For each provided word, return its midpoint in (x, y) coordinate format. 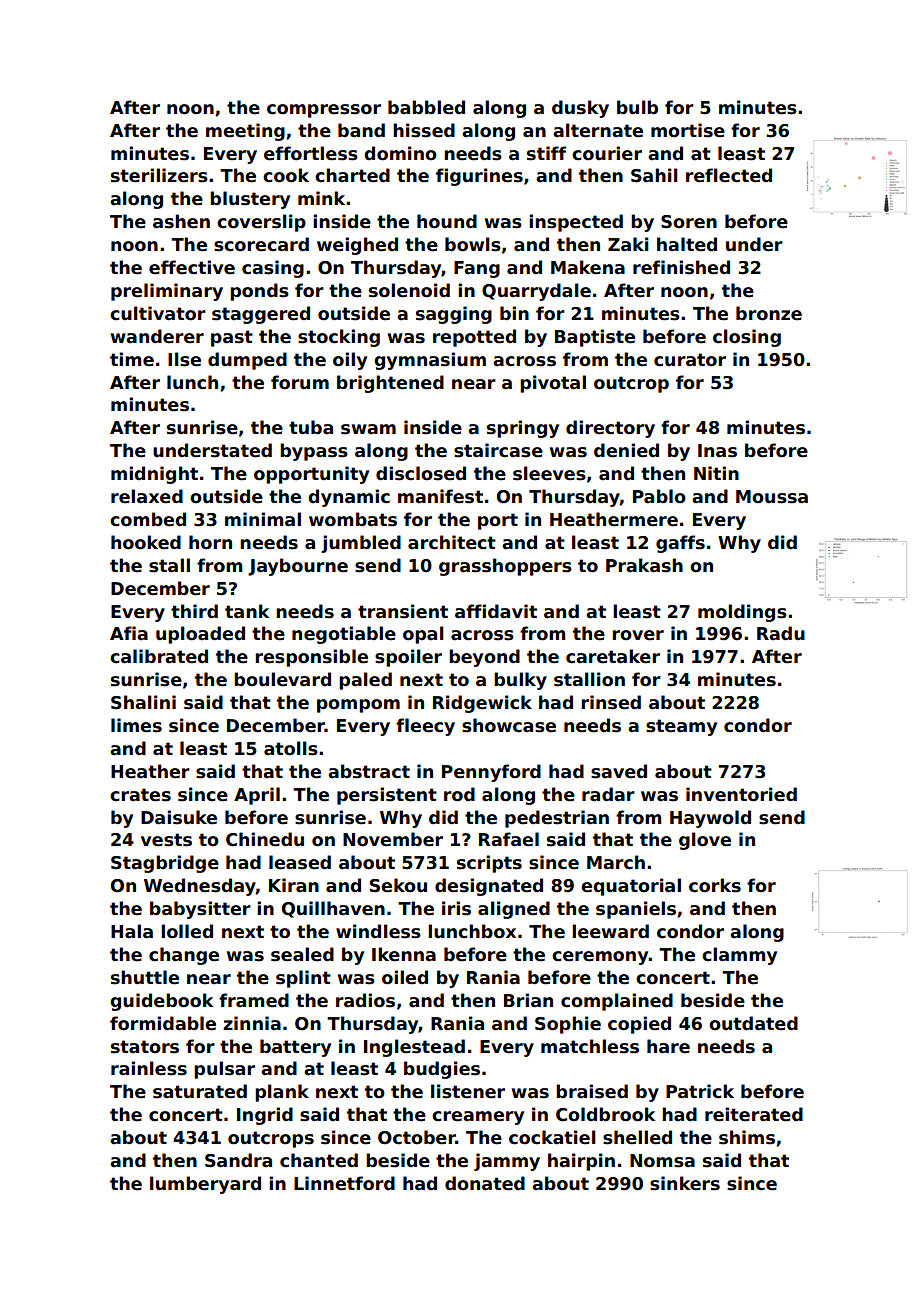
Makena (588, 267)
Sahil (654, 175)
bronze (769, 313)
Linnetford (344, 1183)
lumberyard (205, 1185)
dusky (580, 109)
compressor (324, 111)
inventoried (741, 794)
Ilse (184, 359)
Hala (132, 931)
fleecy (425, 727)
